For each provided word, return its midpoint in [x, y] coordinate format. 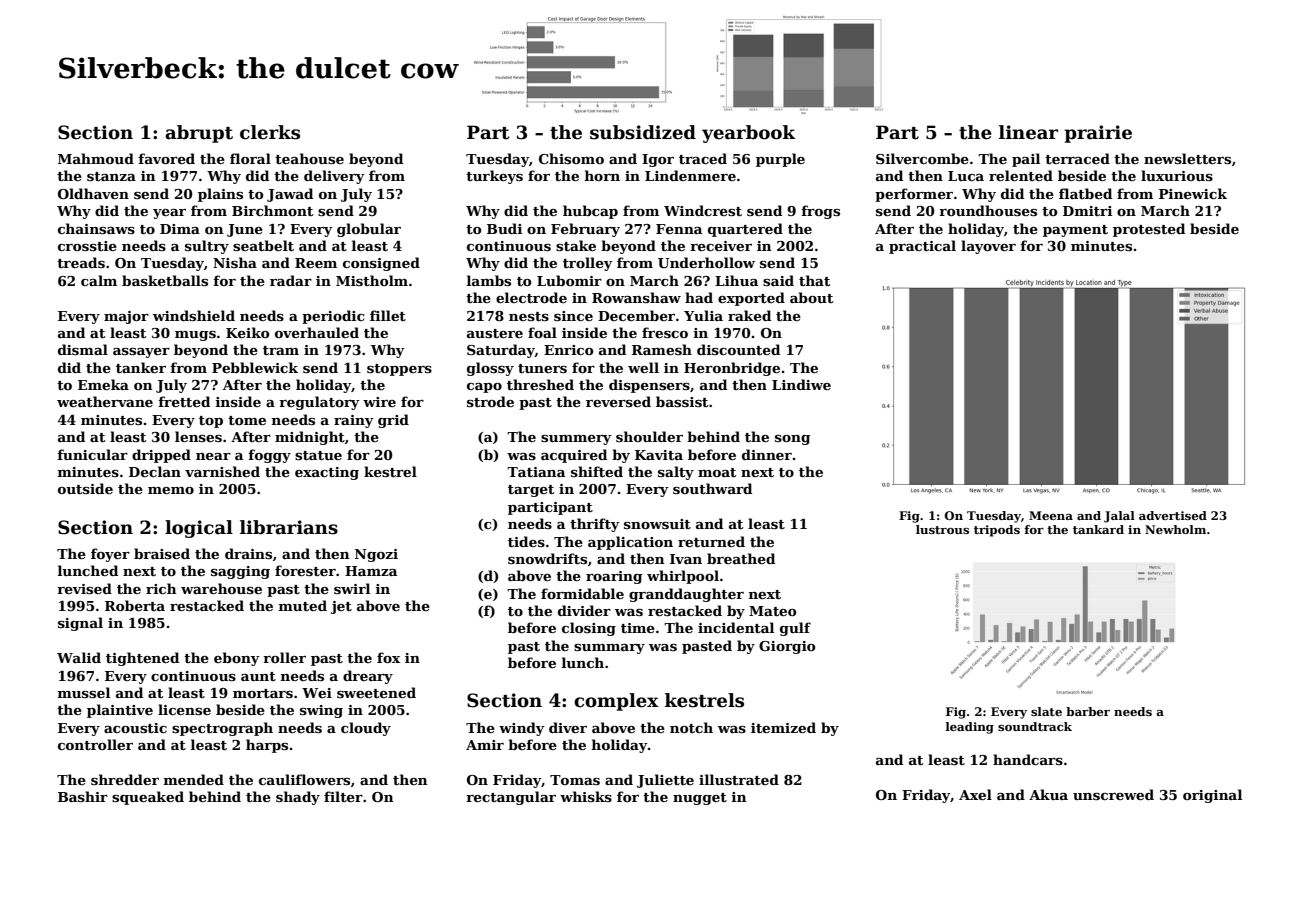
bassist [682, 401]
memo [171, 490]
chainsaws [96, 228]
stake [576, 245]
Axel [975, 794]
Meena [1051, 515]
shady [298, 798]
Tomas [575, 780]
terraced [1077, 158]
